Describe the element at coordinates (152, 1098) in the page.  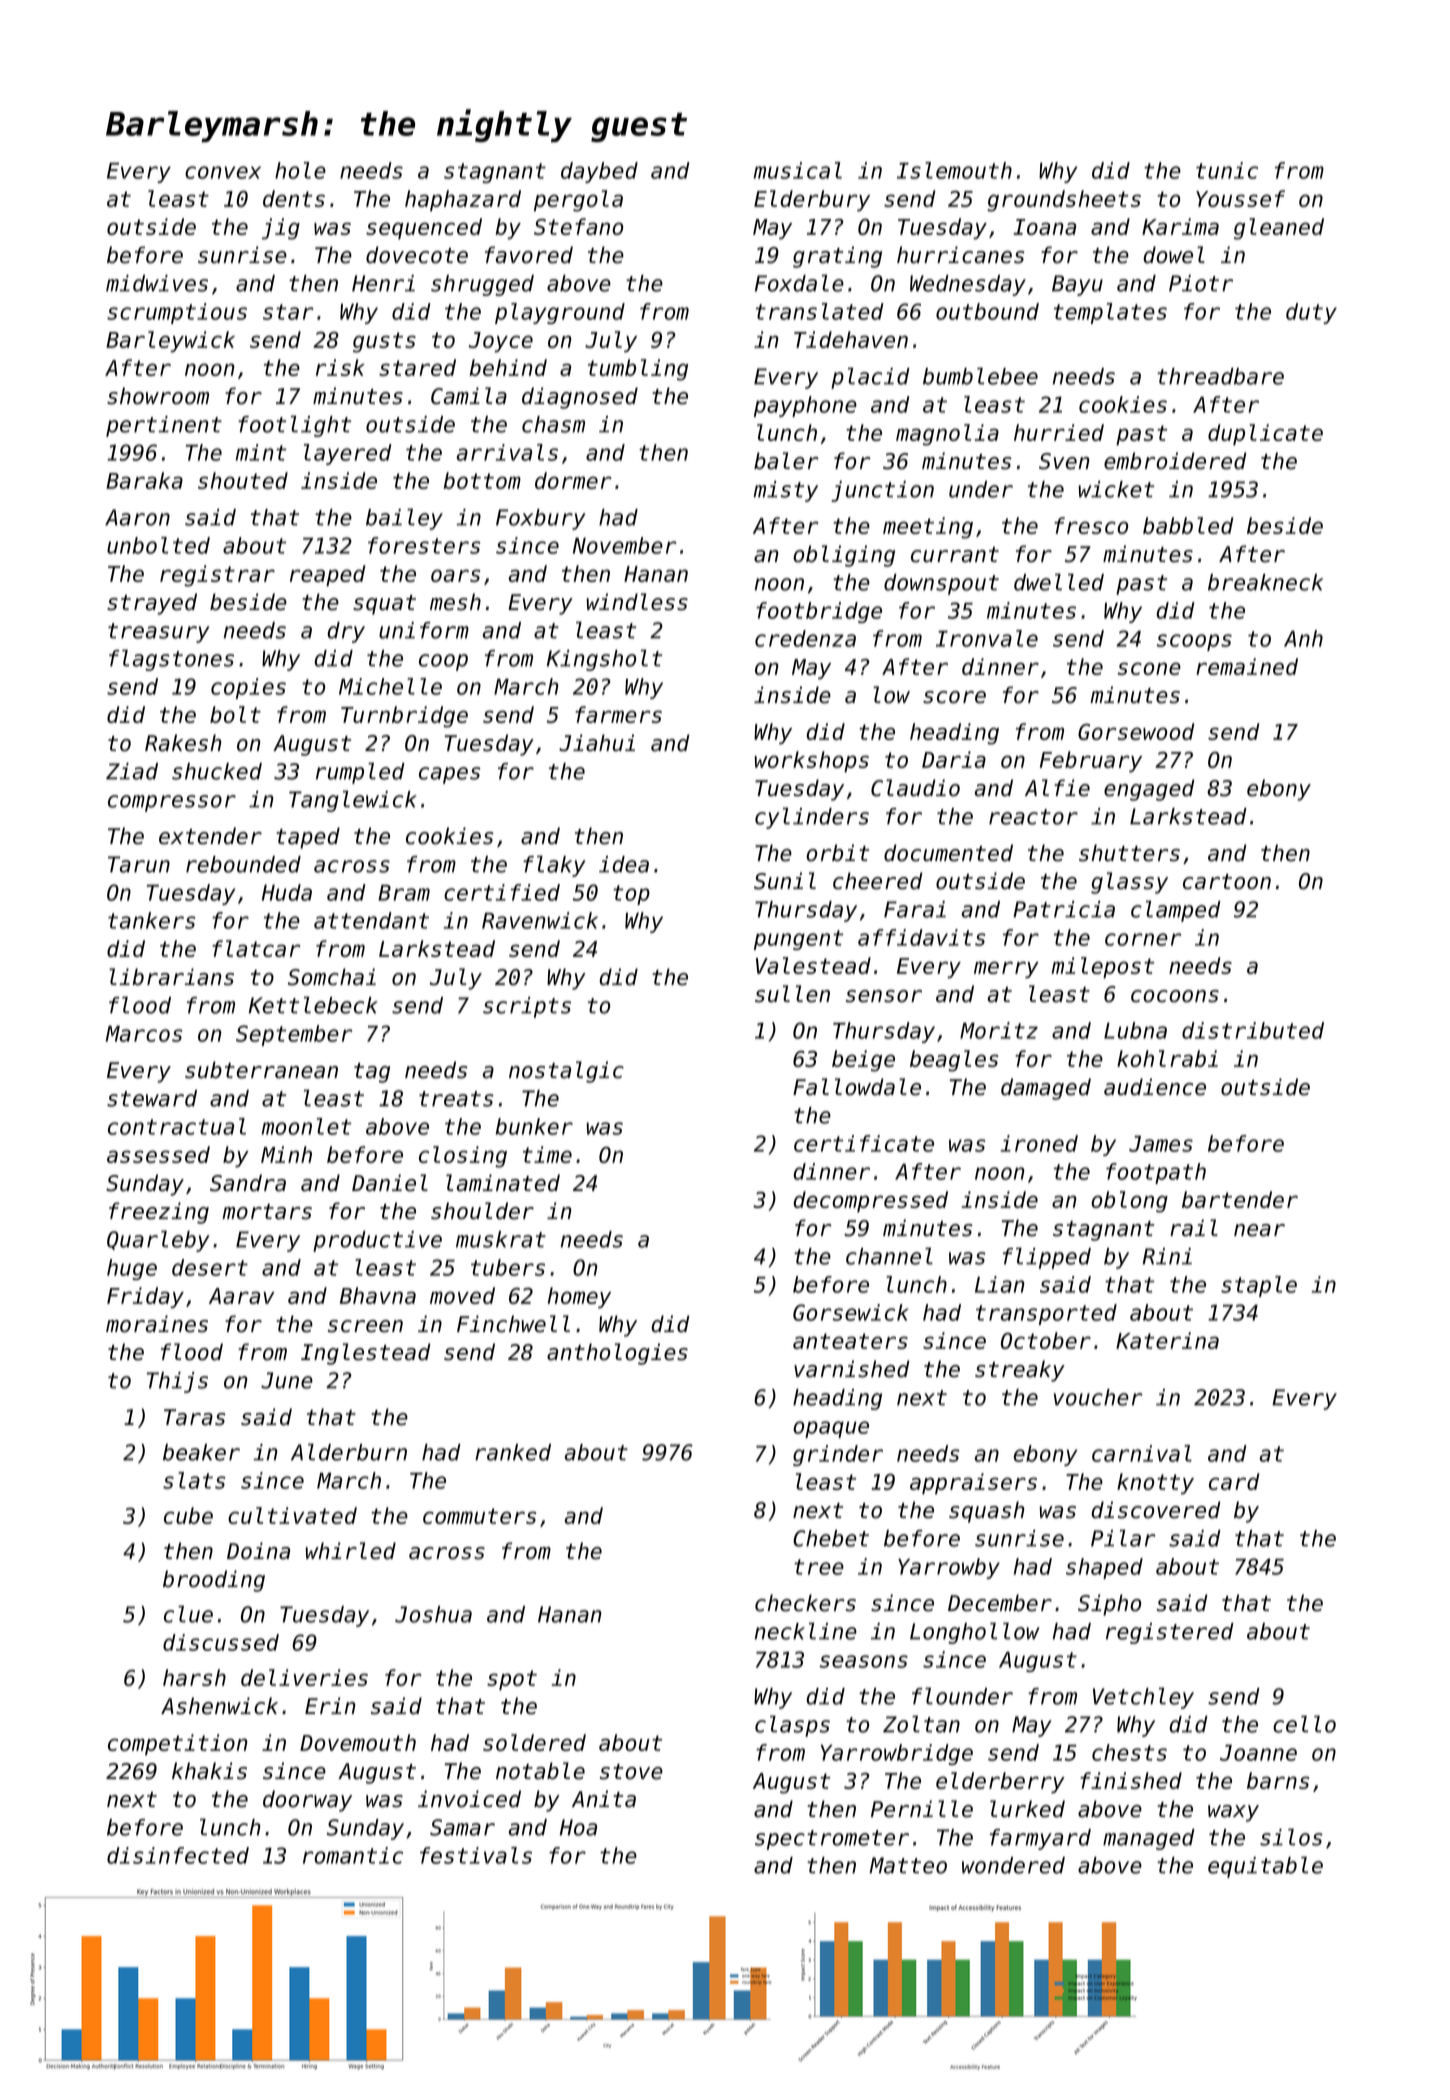
I see `steward` at that location.
